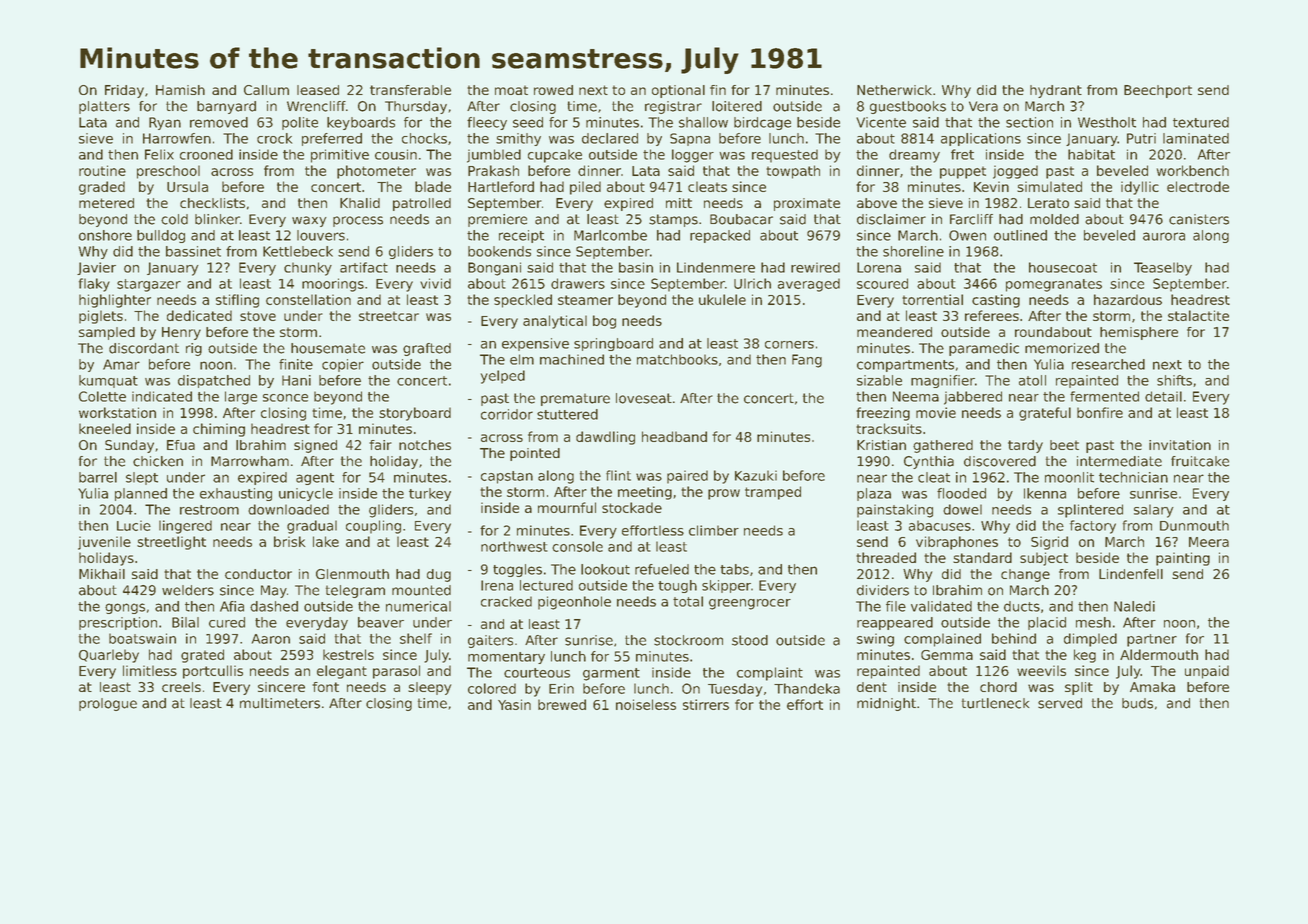 The width and height of the screenshot is (1308, 924). Describe the element at coordinates (714, 530) in the screenshot. I see `climber` at that location.
